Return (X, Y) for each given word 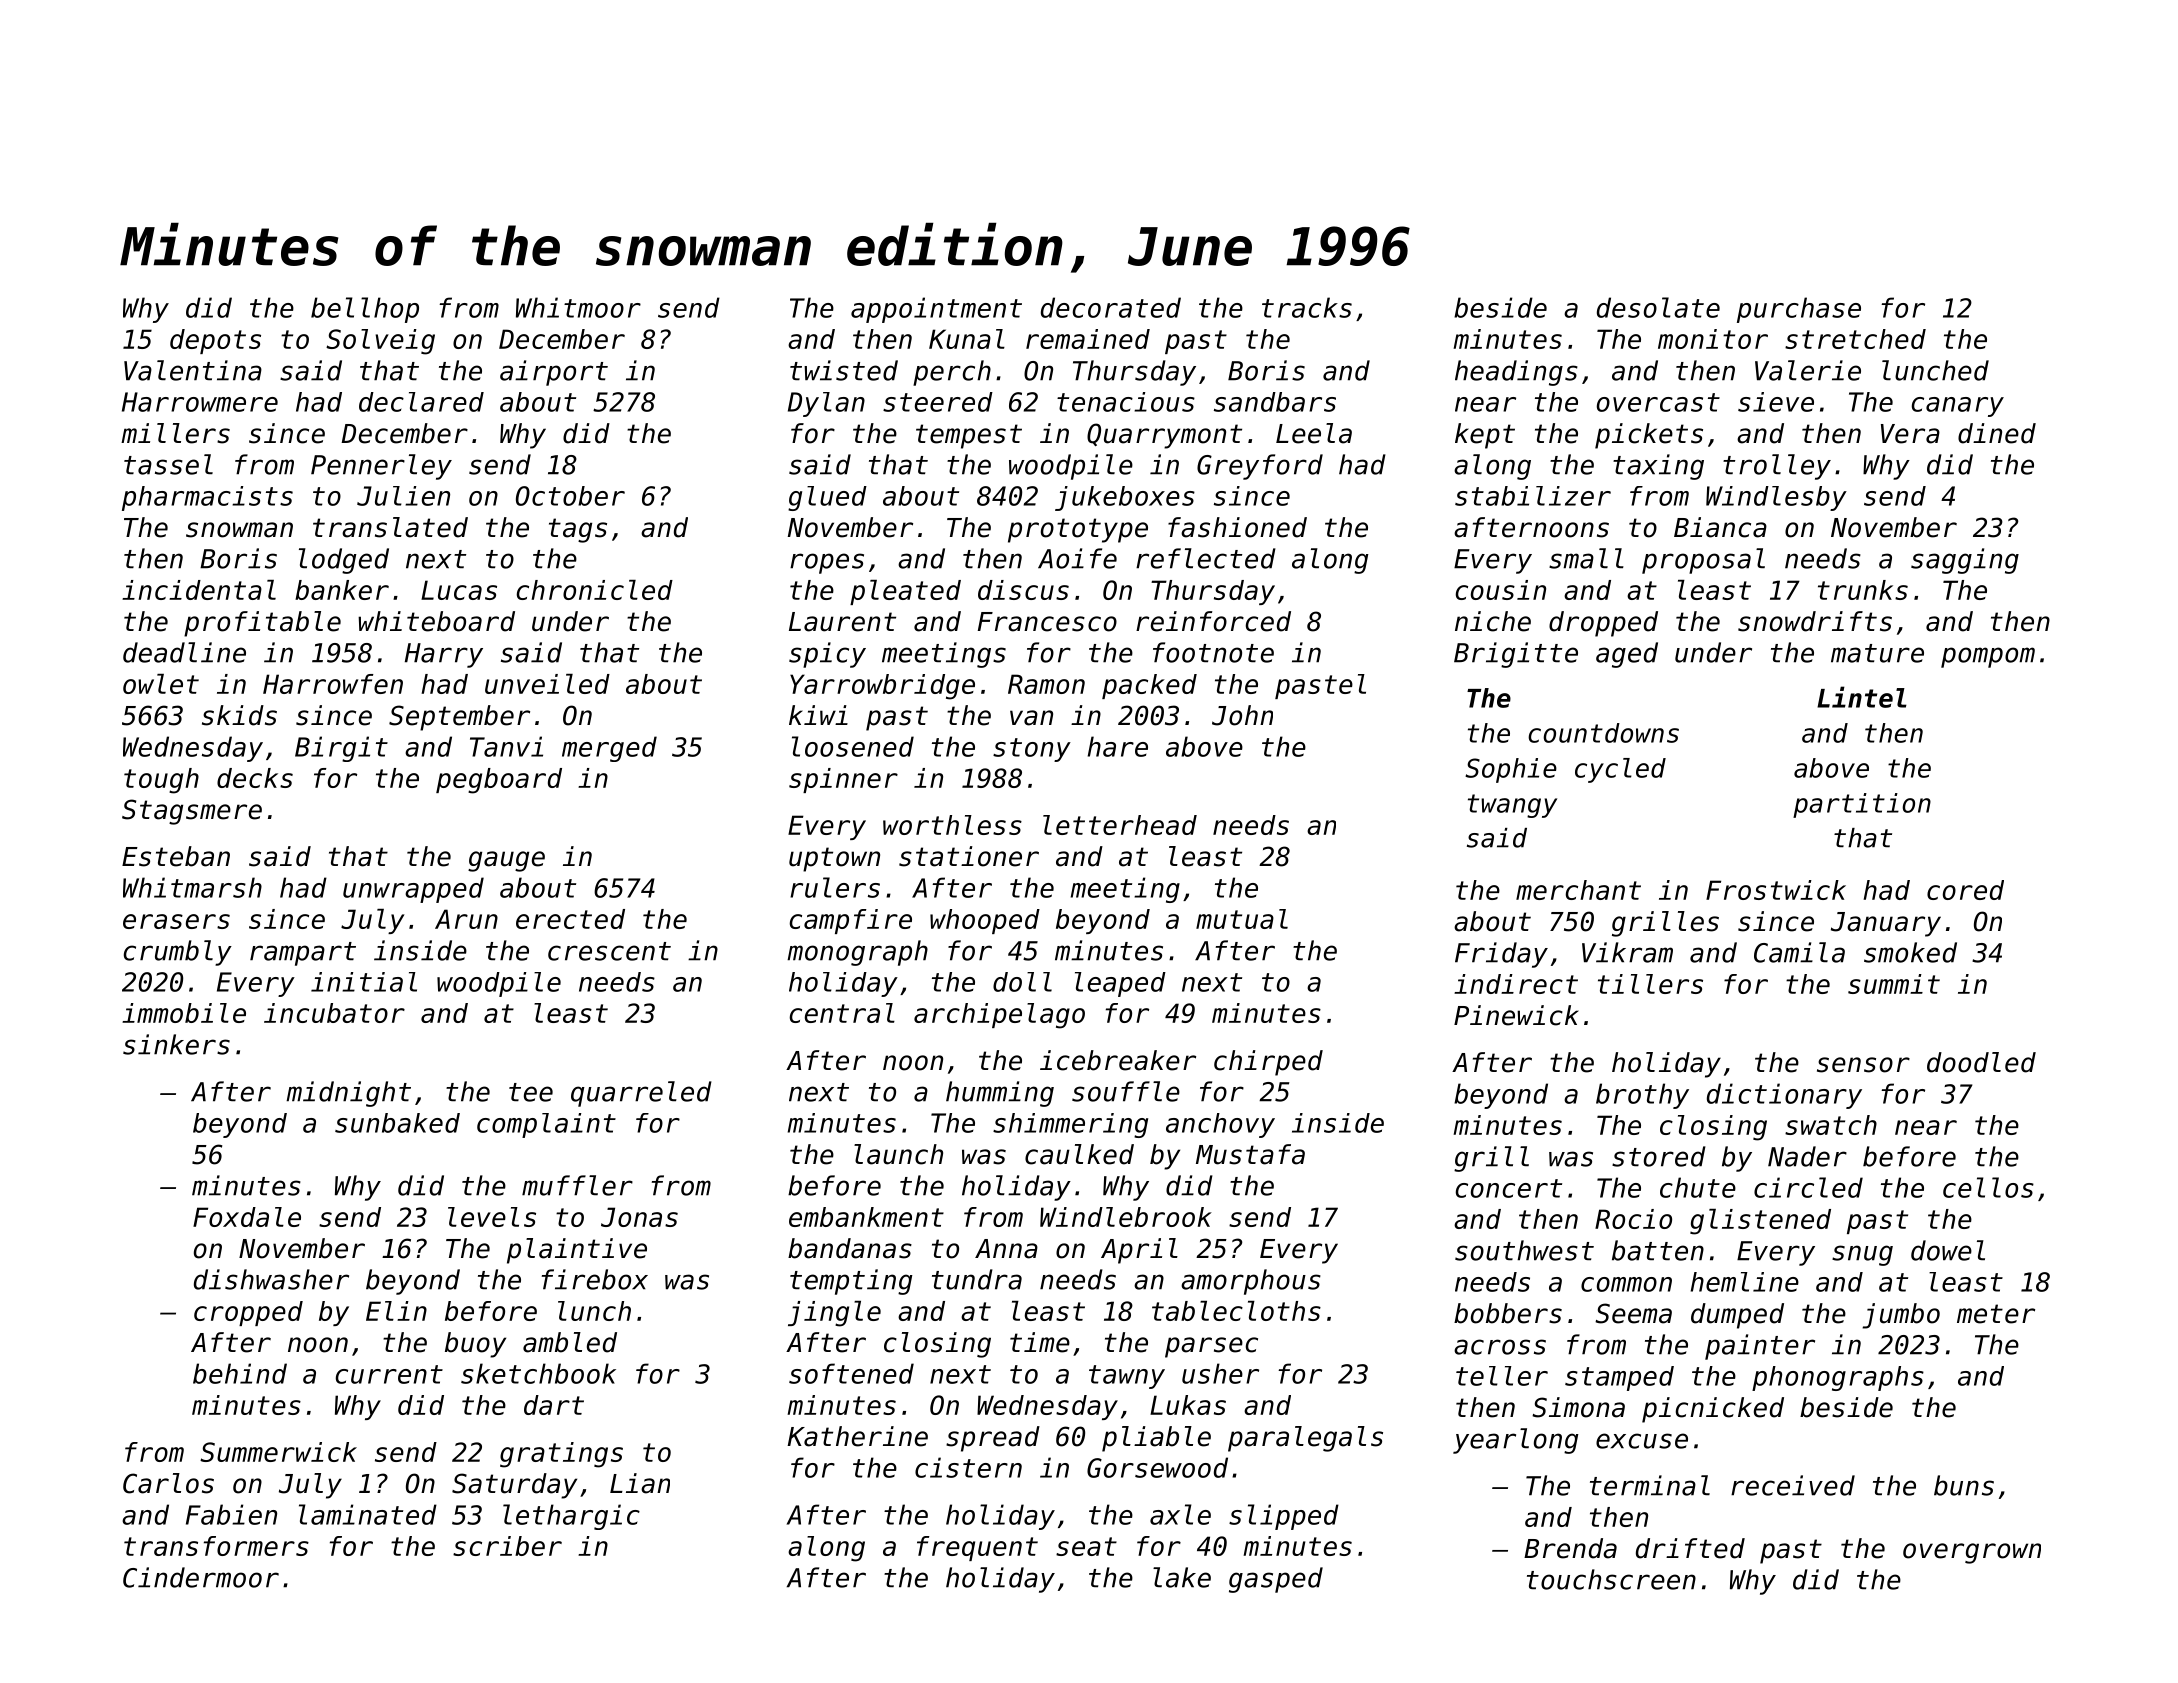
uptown (834, 859)
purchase (1799, 310)
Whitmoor (578, 307)
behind (240, 1373)
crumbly (178, 953)
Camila (1799, 952)
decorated (1111, 307)
